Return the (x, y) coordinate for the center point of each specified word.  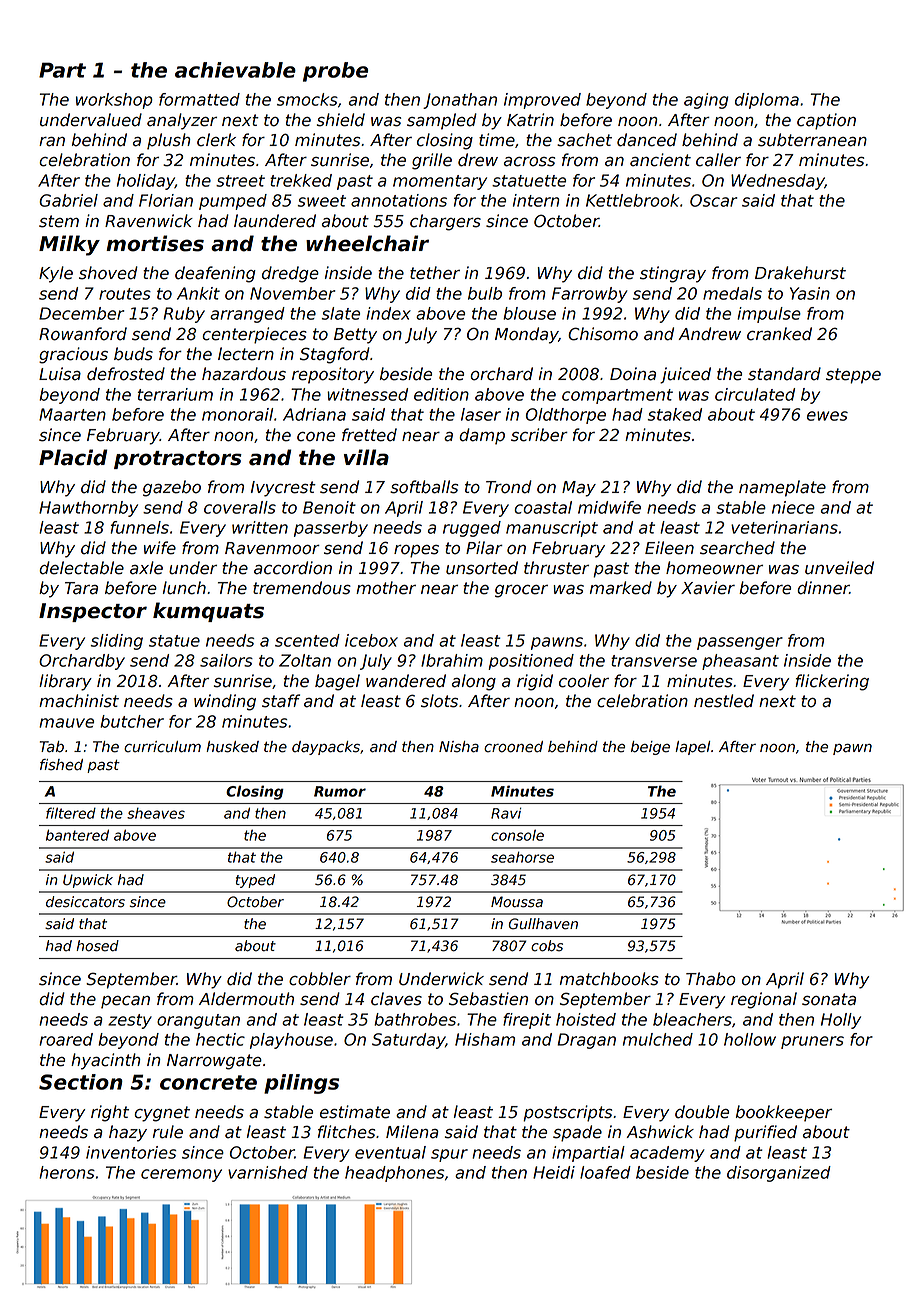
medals (732, 293)
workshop (114, 101)
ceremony (181, 1175)
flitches (346, 1132)
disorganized (779, 1174)
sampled (442, 121)
